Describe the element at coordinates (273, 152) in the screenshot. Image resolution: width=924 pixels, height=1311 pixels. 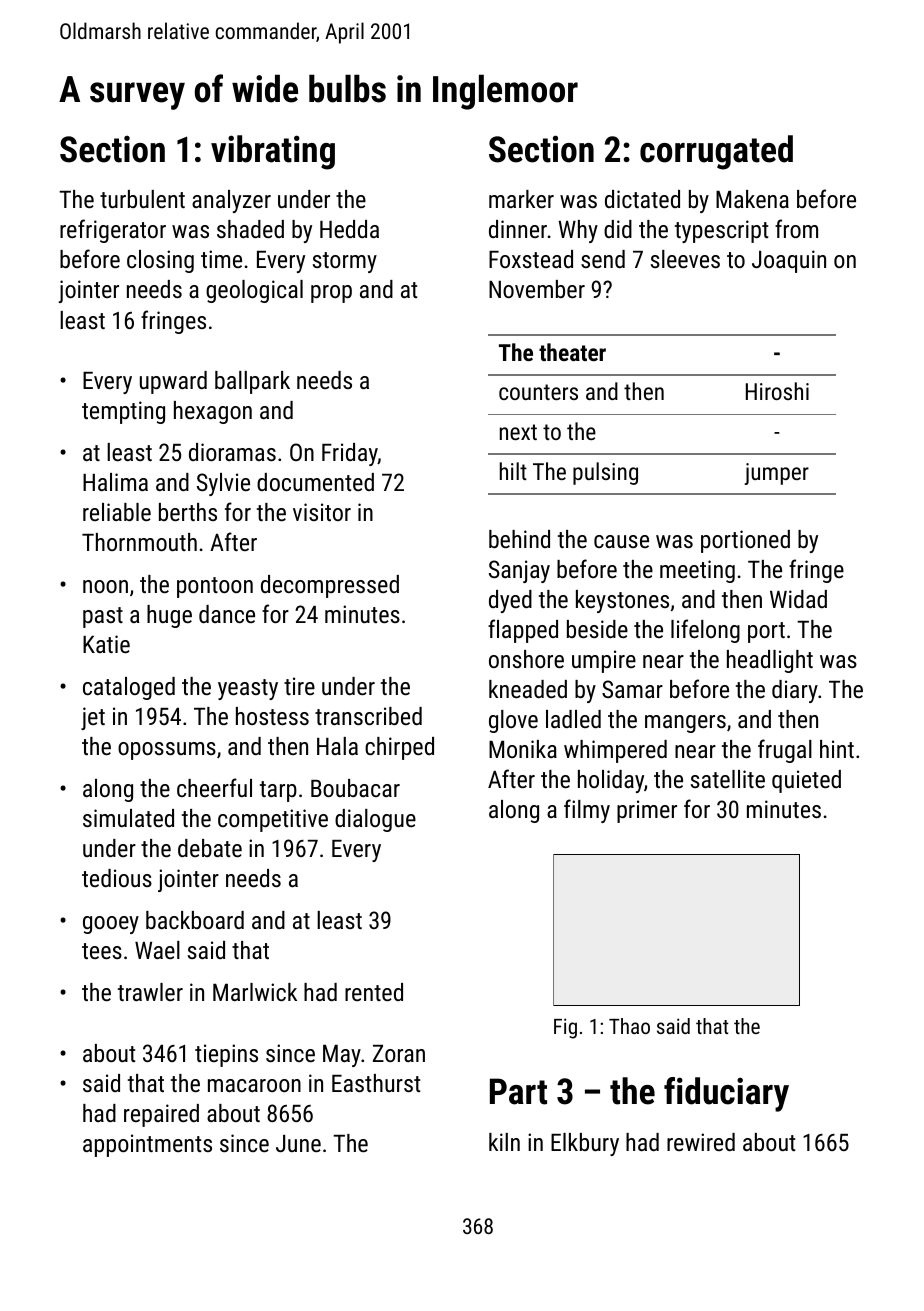
I see `vibrating` at that location.
